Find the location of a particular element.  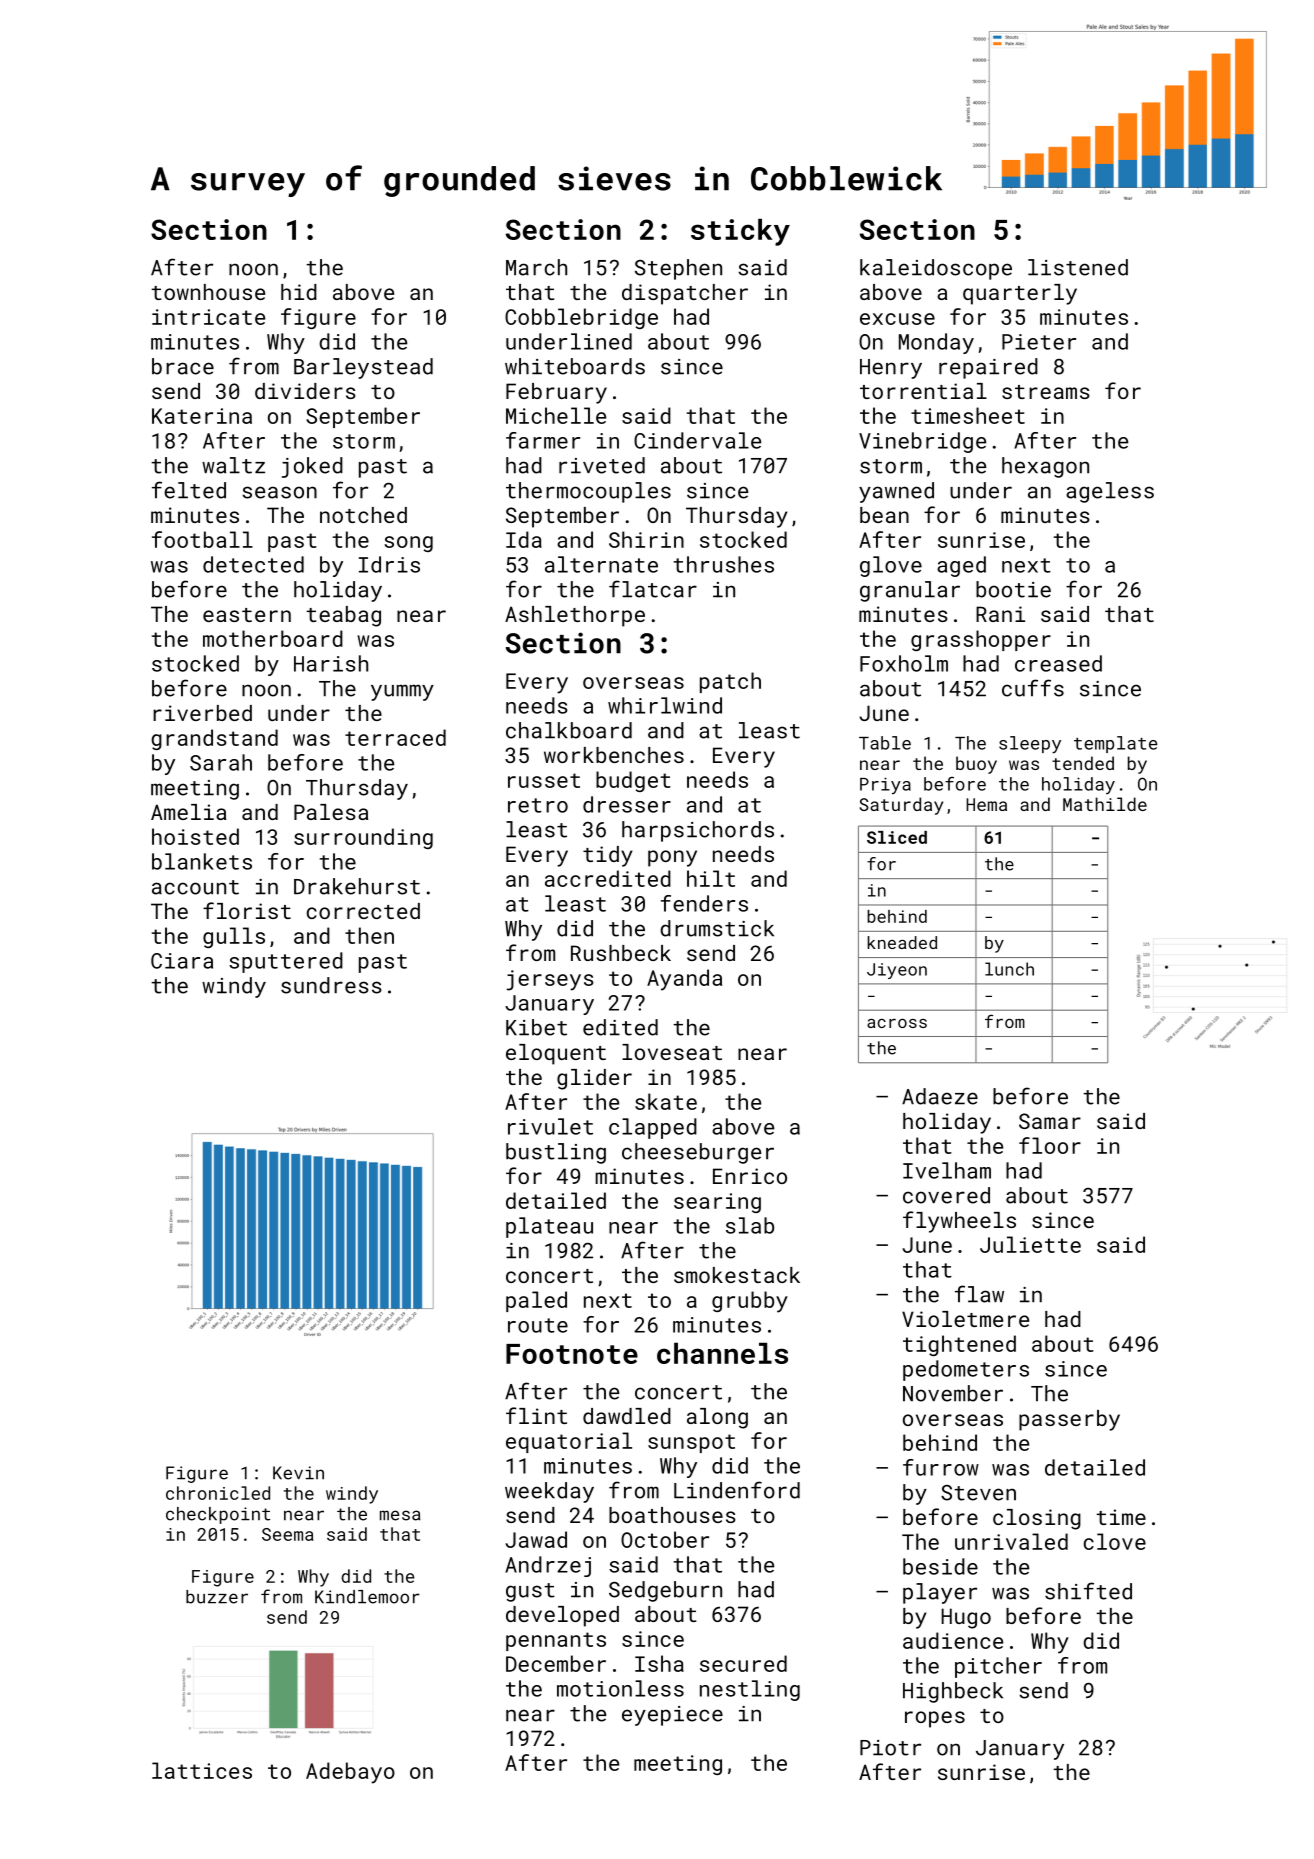

Stephen is located at coordinates (678, 269).
